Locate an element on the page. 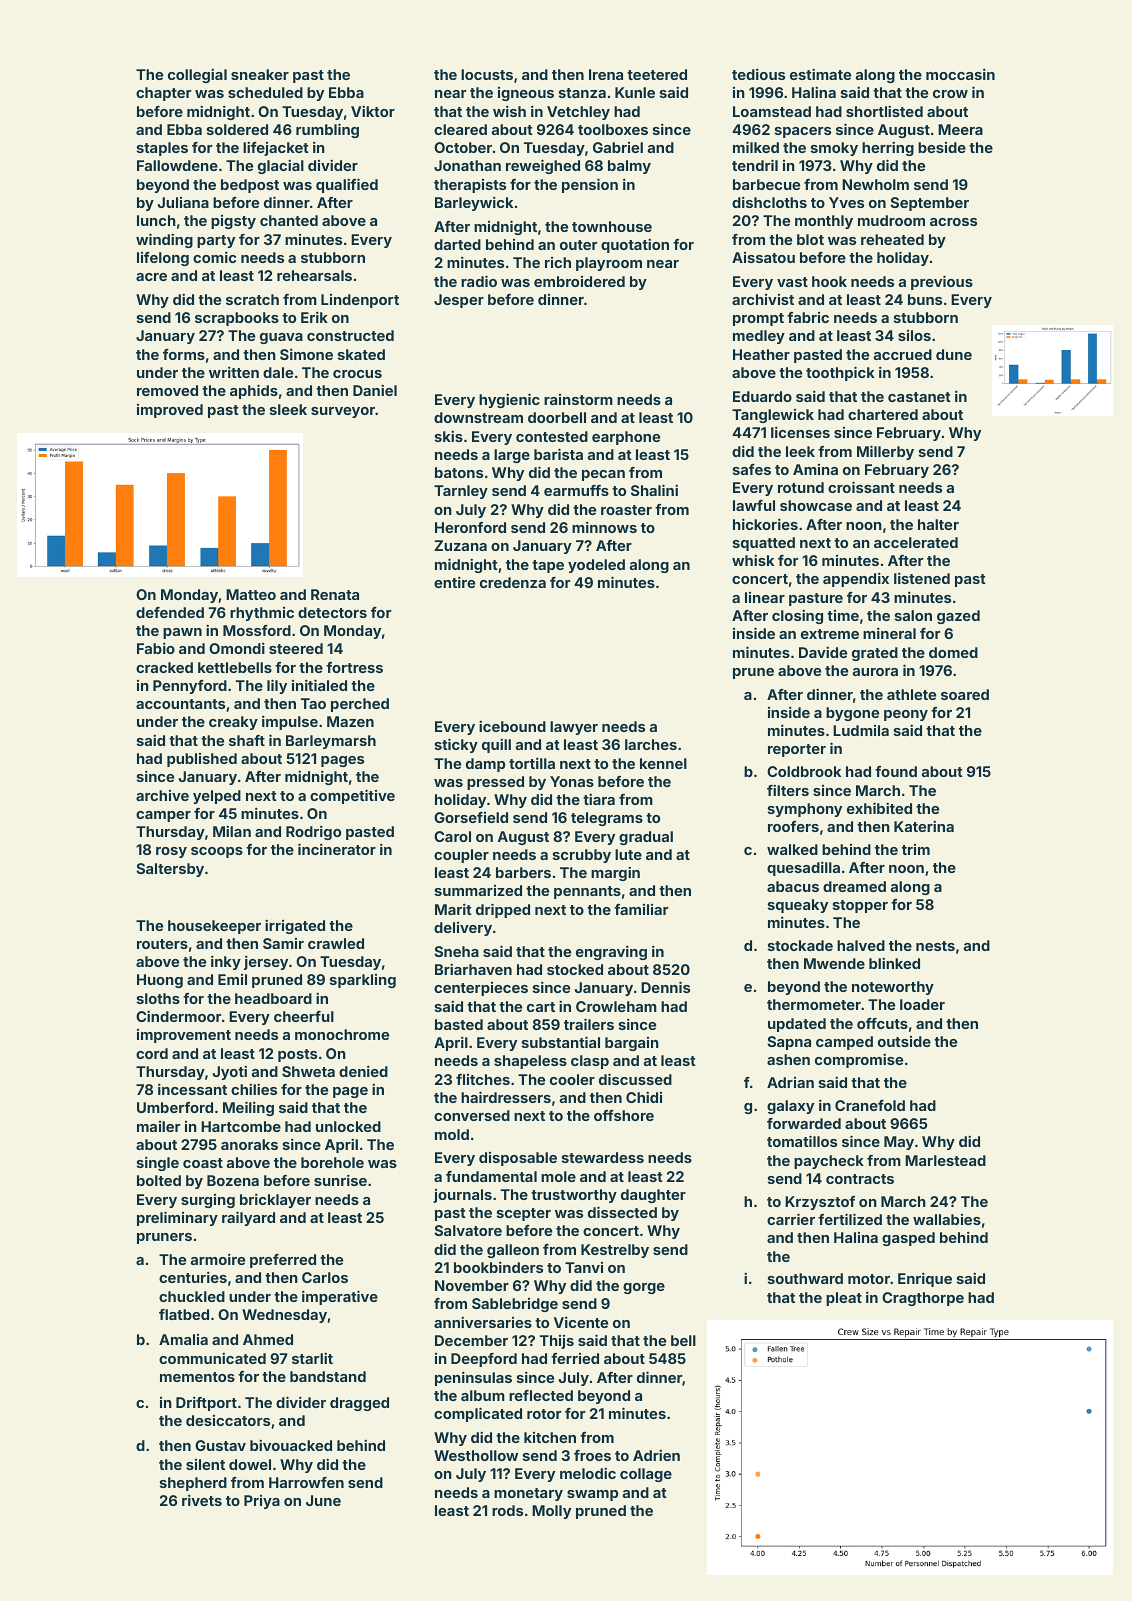 This image has height=1601, width=1132. preferred is located at coordinates (283, 1261).
